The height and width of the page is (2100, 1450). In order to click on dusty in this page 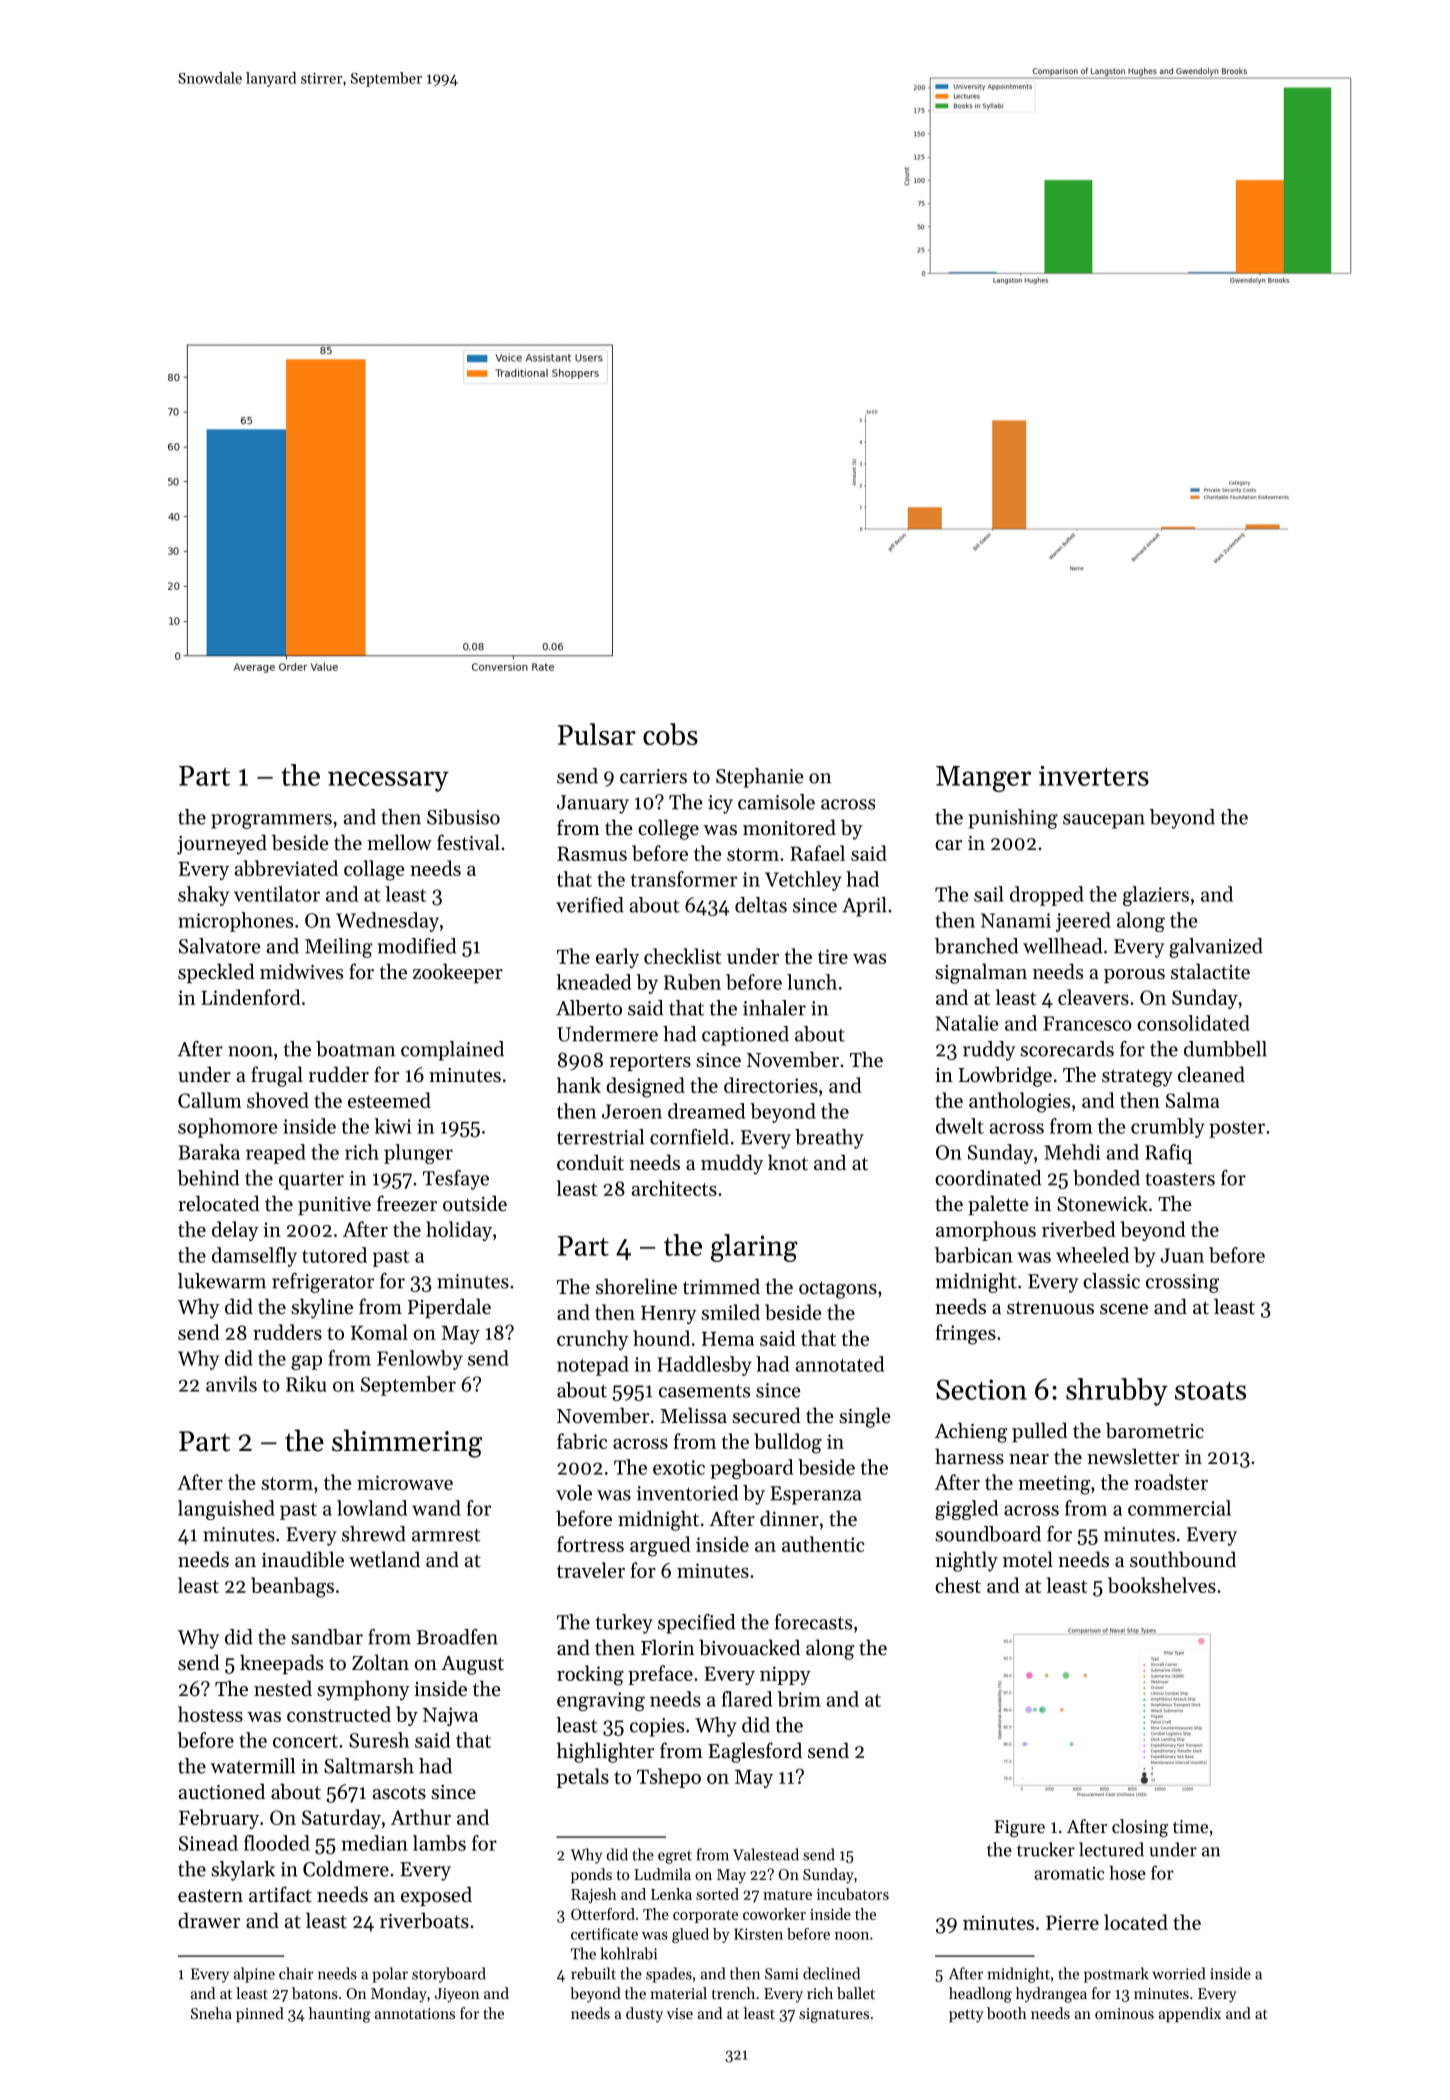, I will do `click(644, 2015)`.
